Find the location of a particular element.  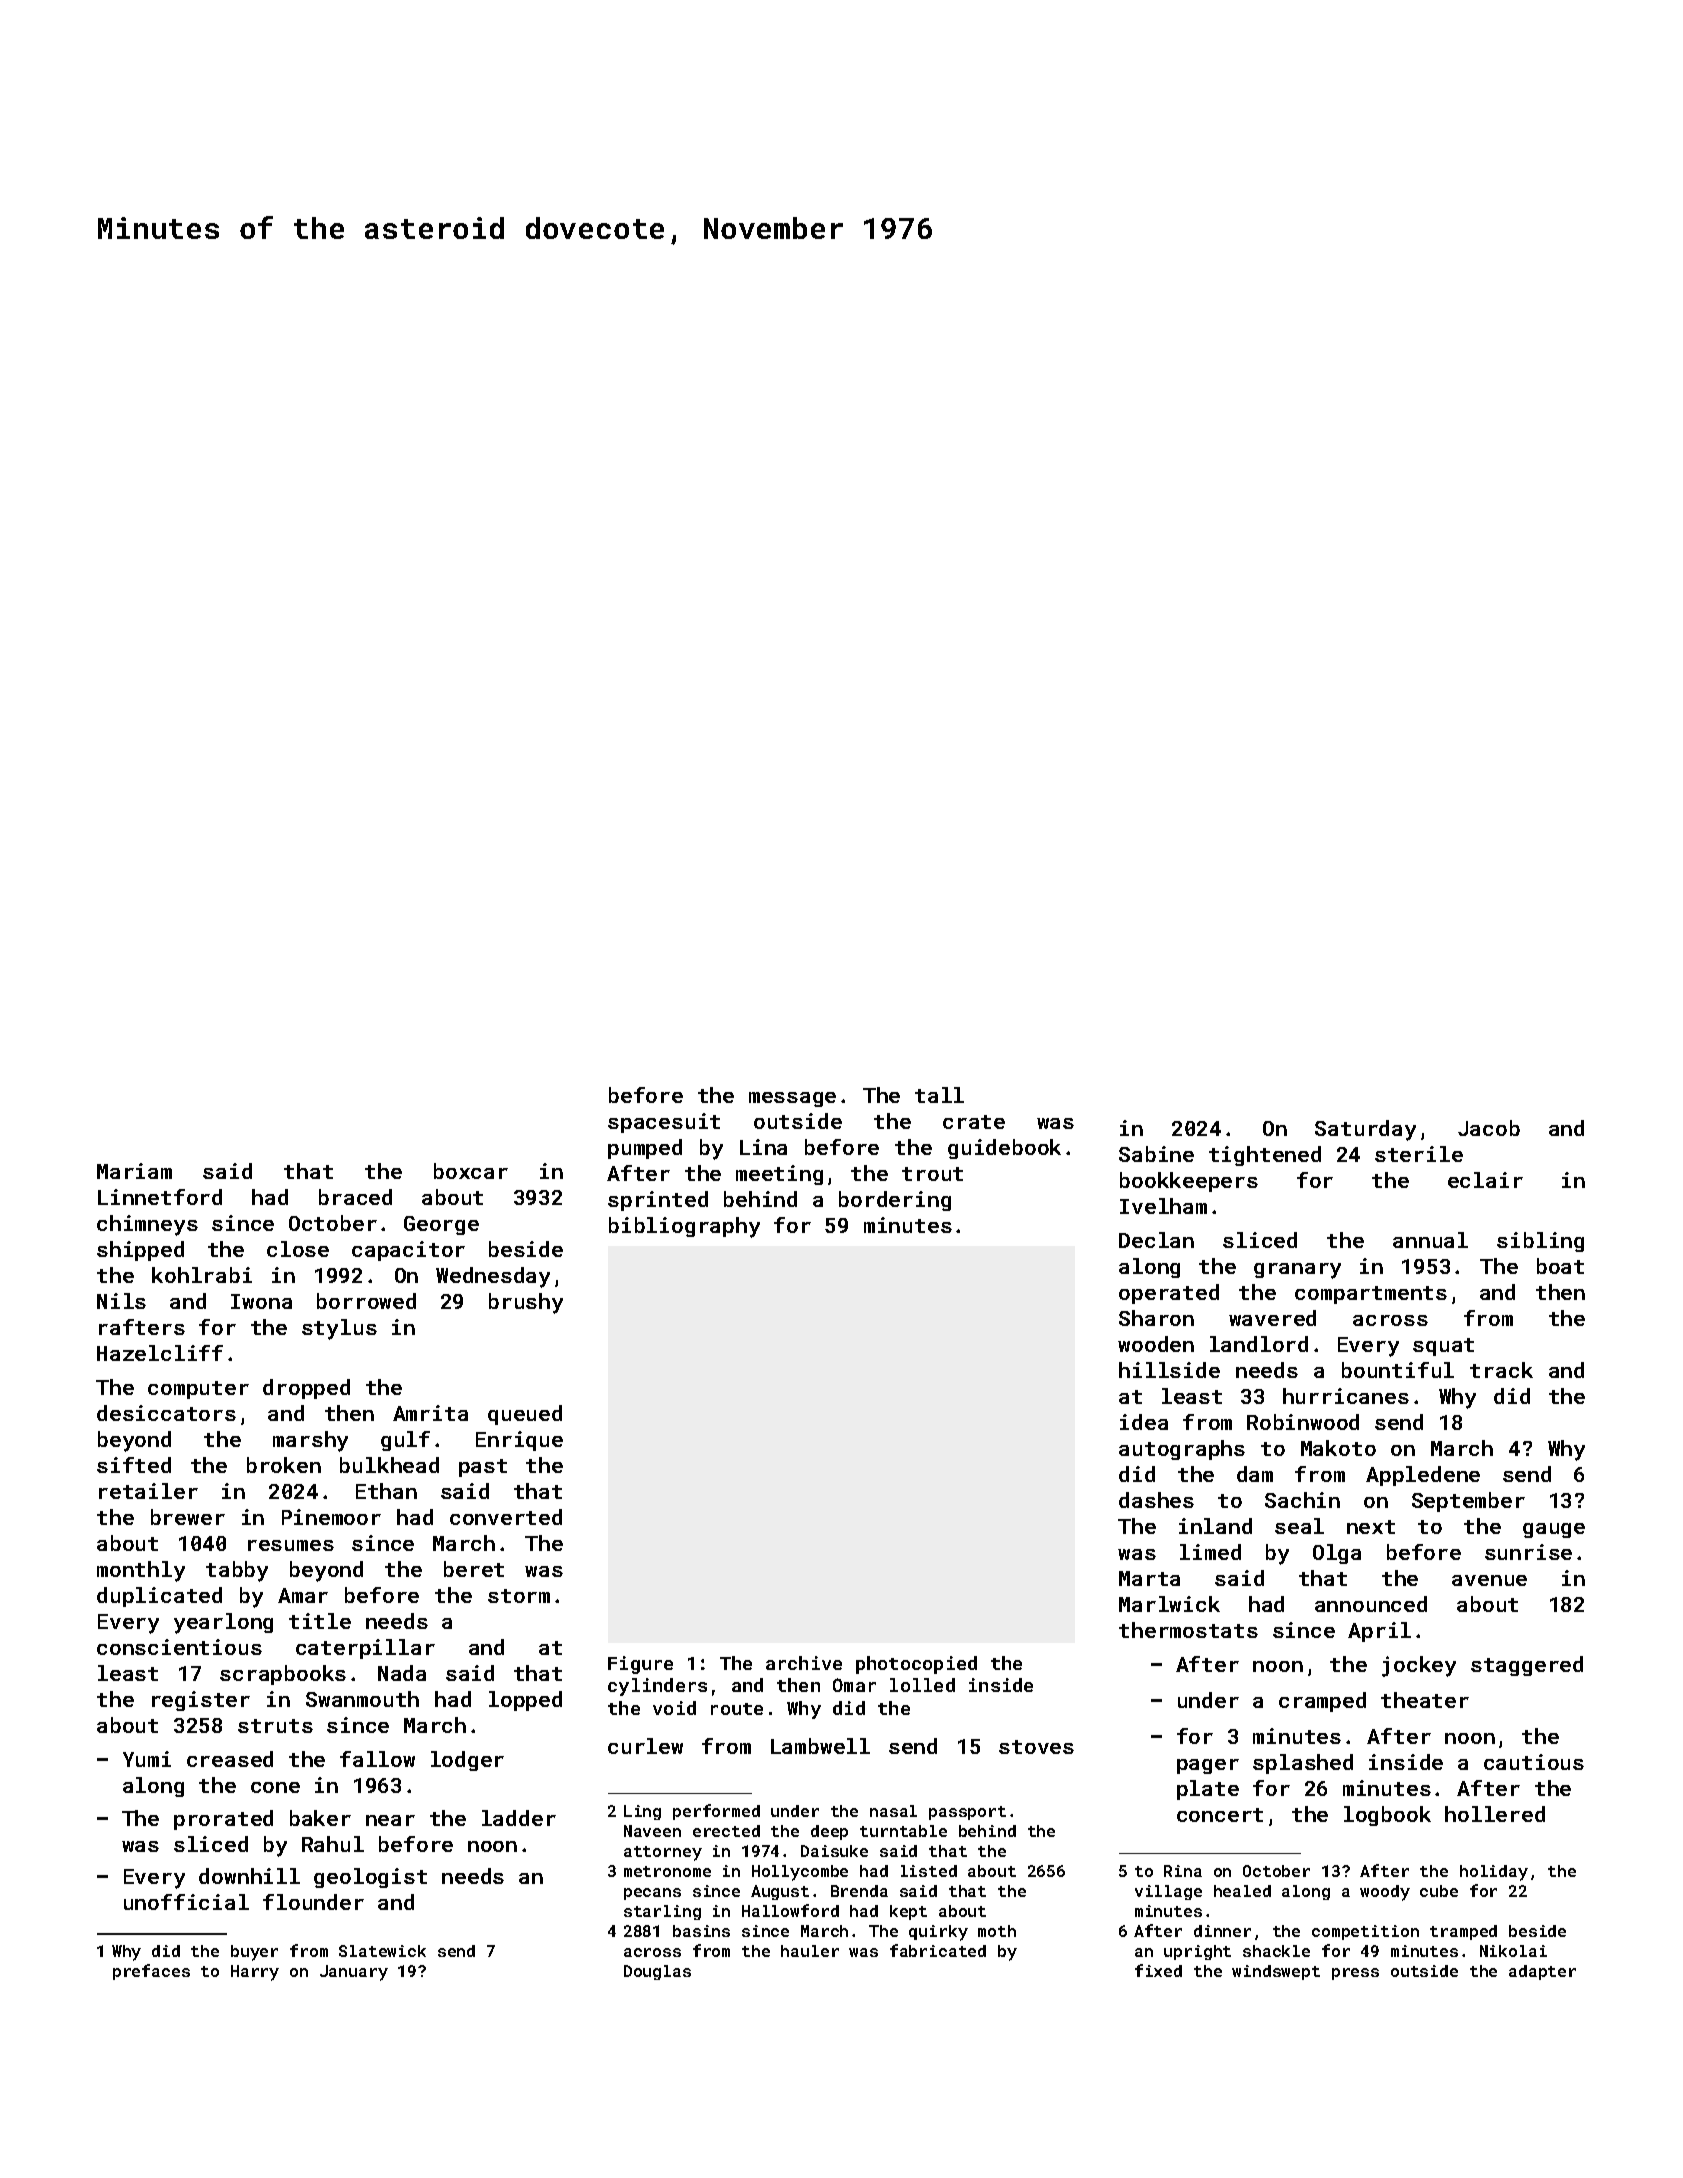

gauge is located at coordinates (1554, 1530).
